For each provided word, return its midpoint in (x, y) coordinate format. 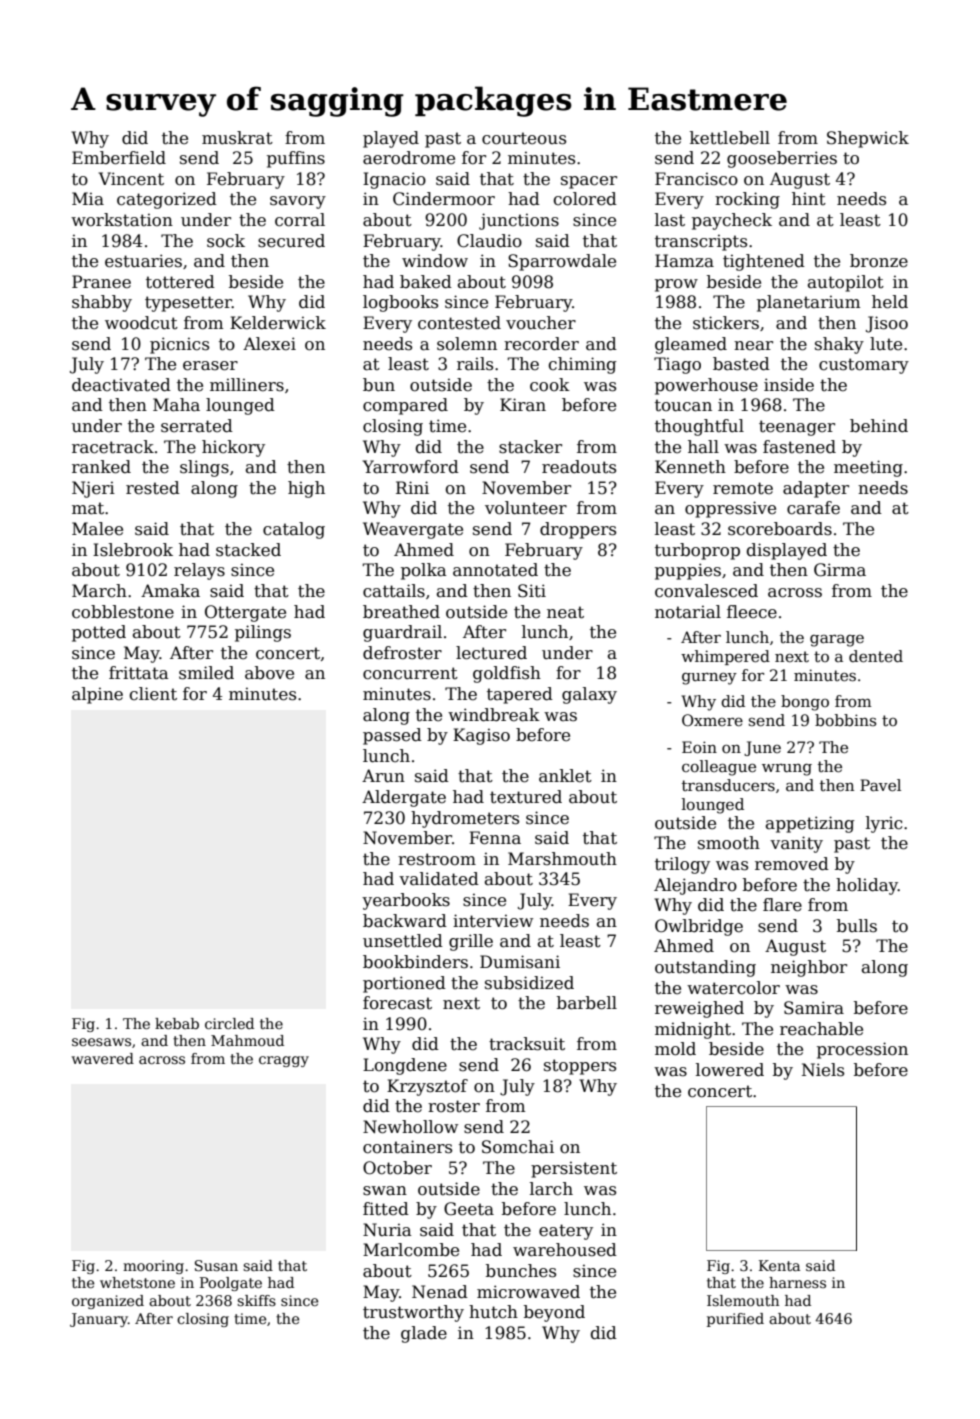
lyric (884, 824)
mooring (153, 1267)
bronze (879, 261)
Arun (383, 776)
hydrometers (465, 819)
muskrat (237, 138)
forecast (397, 1003)
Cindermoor (444, 199)
